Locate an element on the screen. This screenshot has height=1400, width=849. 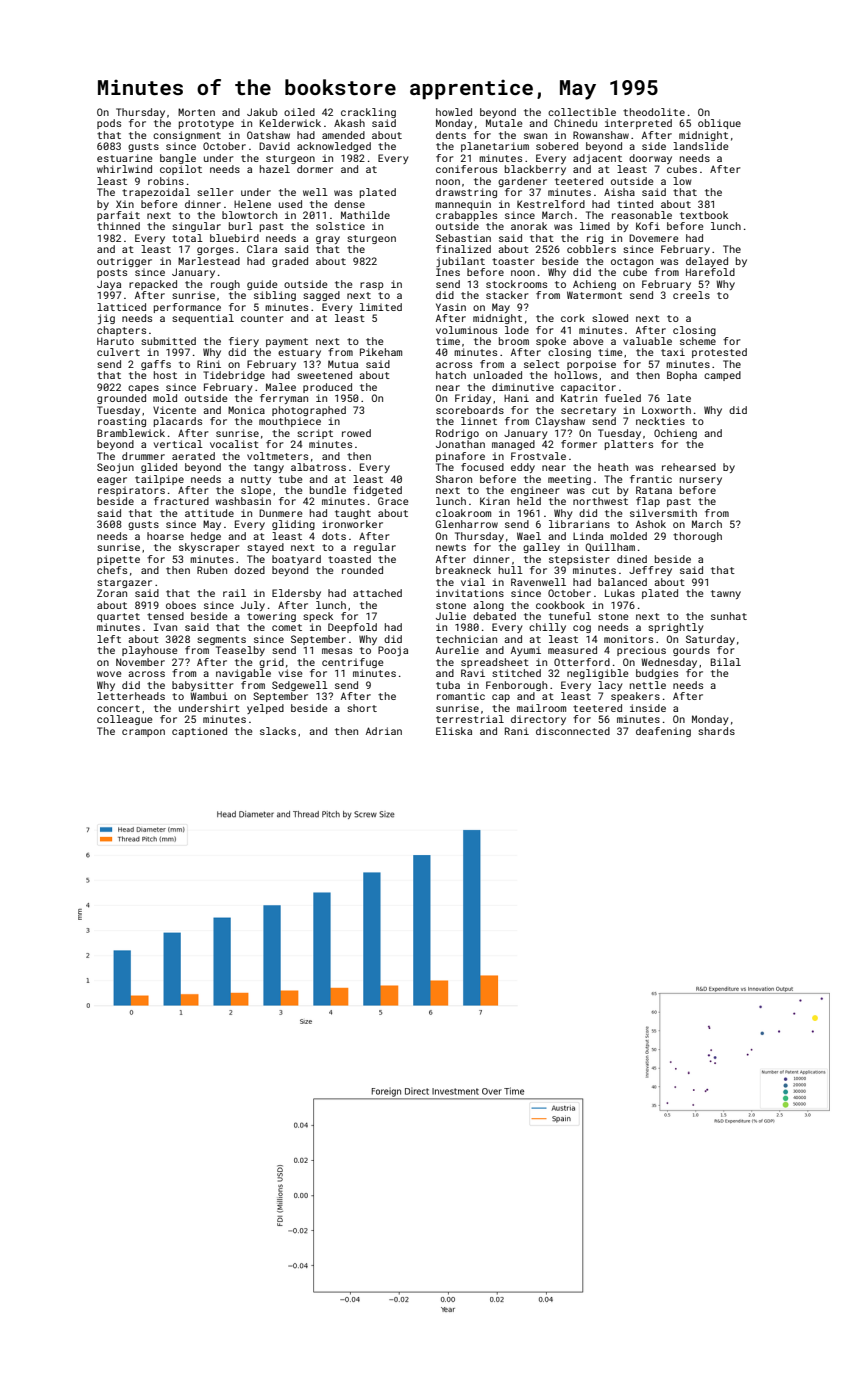
dormer is located at coordinates (315, 169).
